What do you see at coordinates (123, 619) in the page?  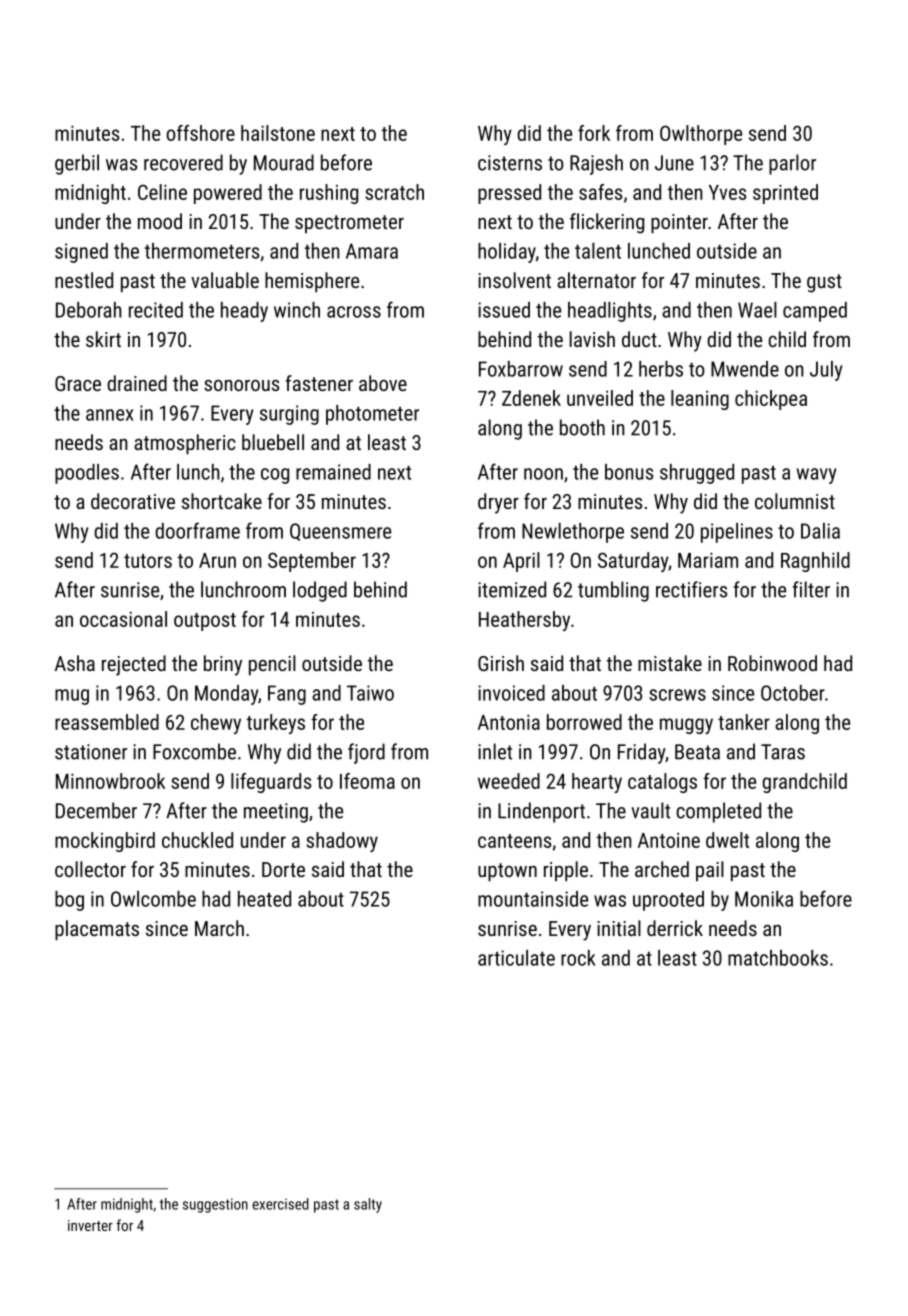 I see `occasional` at bounding box center [123, 619].
